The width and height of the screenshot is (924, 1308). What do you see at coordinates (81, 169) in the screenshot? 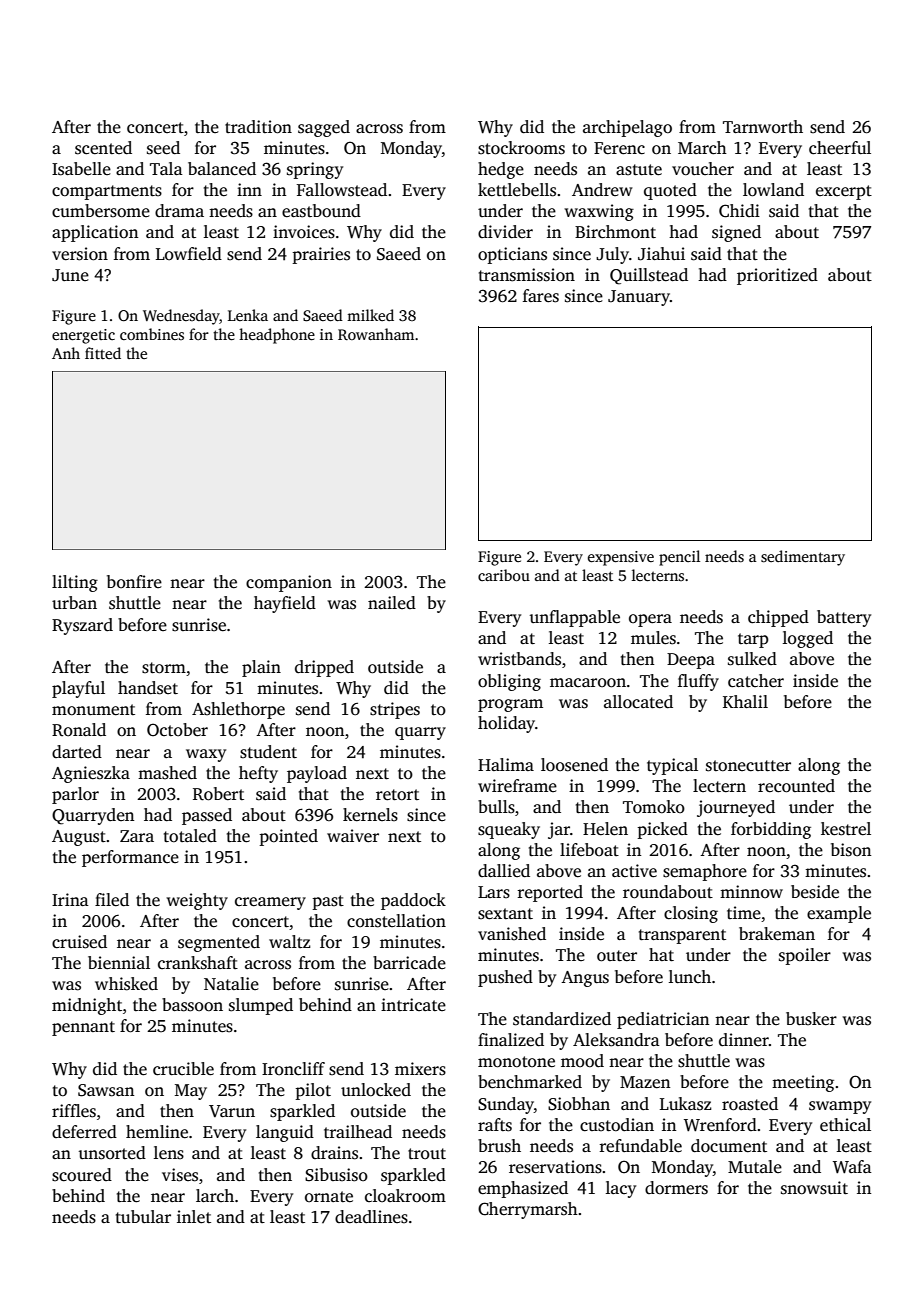
I see `Isabelle` at bounding box center [81, 169].
